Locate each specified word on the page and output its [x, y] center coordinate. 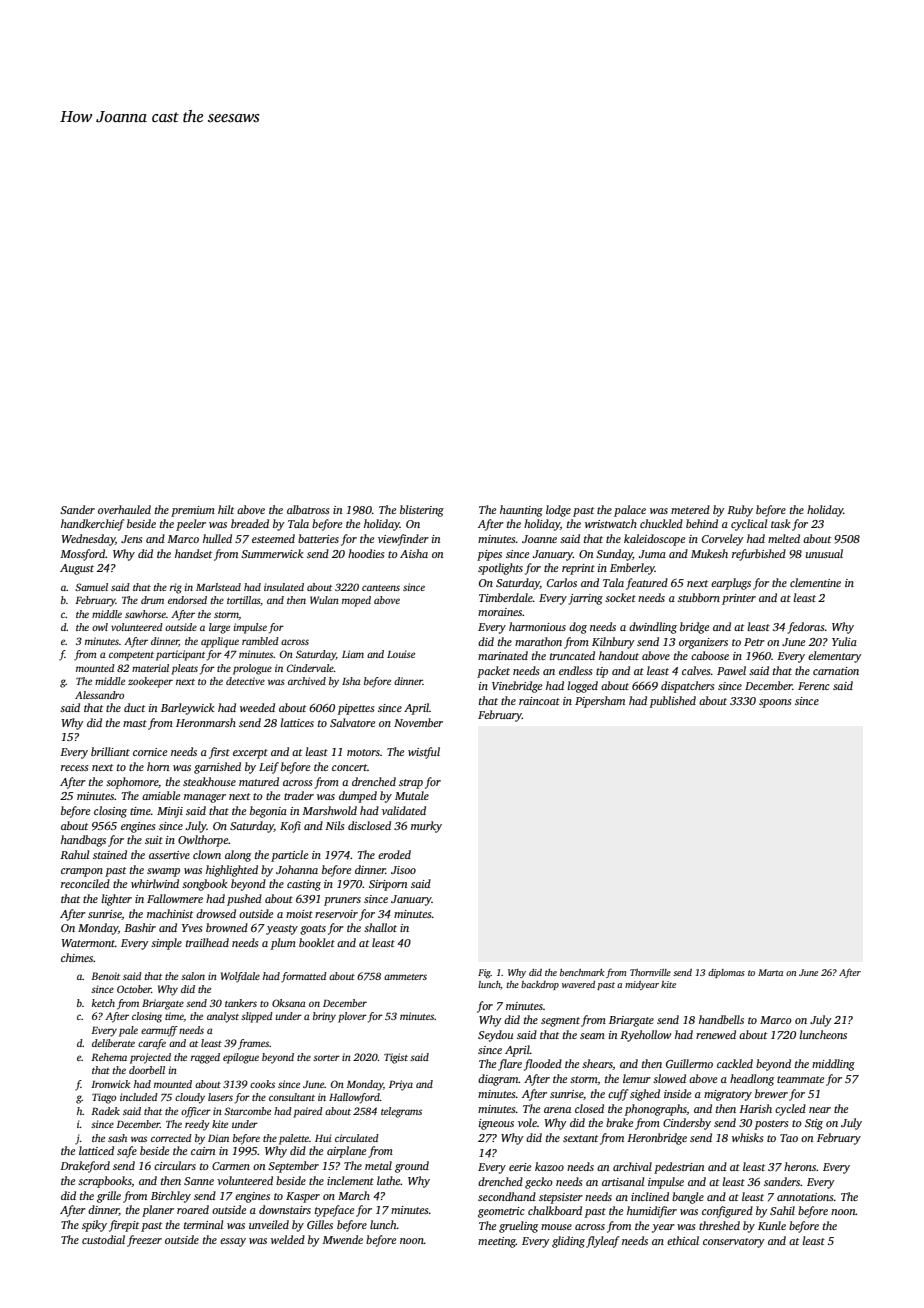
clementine [815, 582]
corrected [171, 1138]
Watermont [88, 943]
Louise [401, 654]
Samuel [91, 587]
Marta [770, 972]
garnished [217, 768]
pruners [342, 901]
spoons [775, 703]
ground [412, 1167]
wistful [424, 753]
